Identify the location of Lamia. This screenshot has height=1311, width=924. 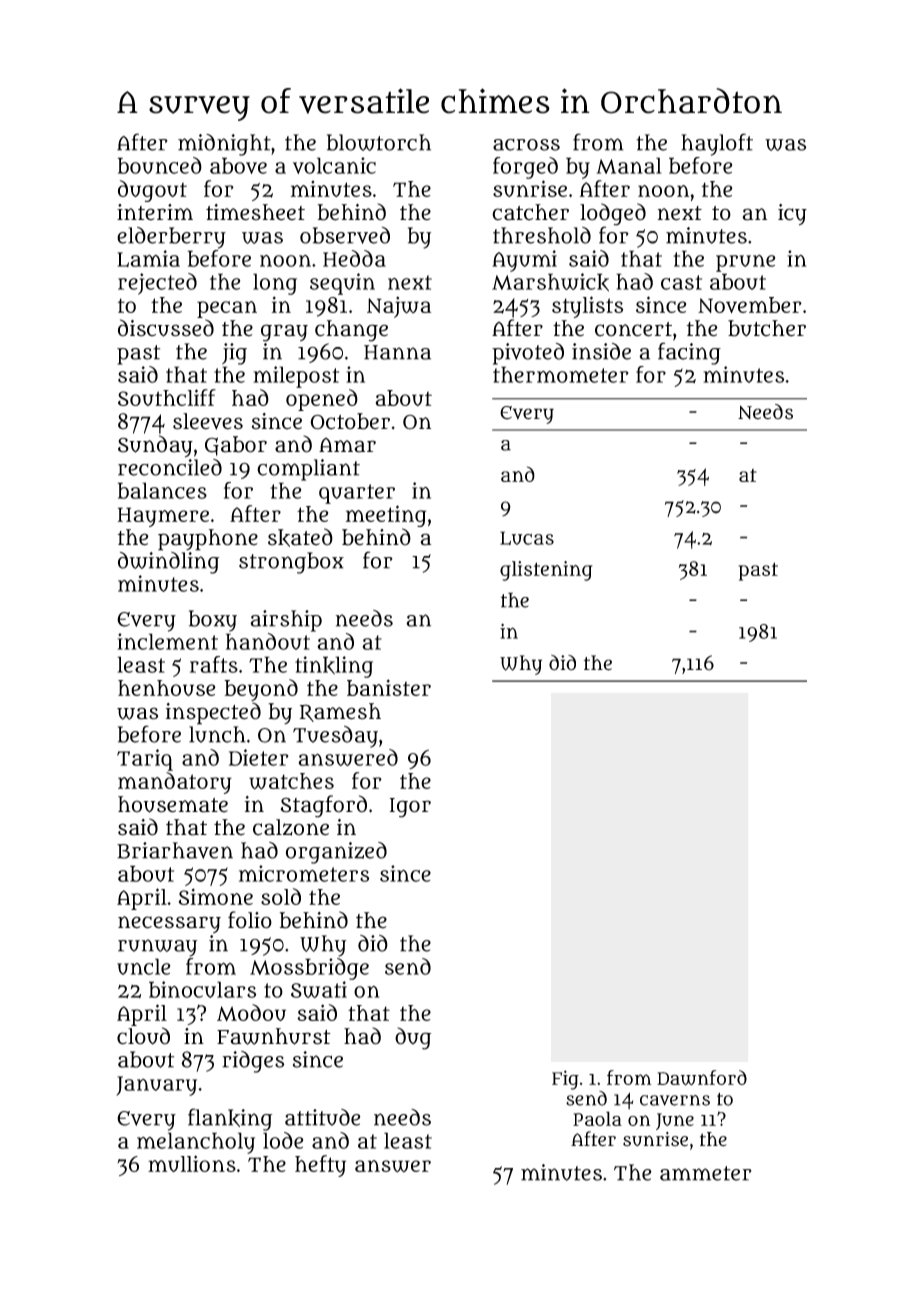
(148, 258).
